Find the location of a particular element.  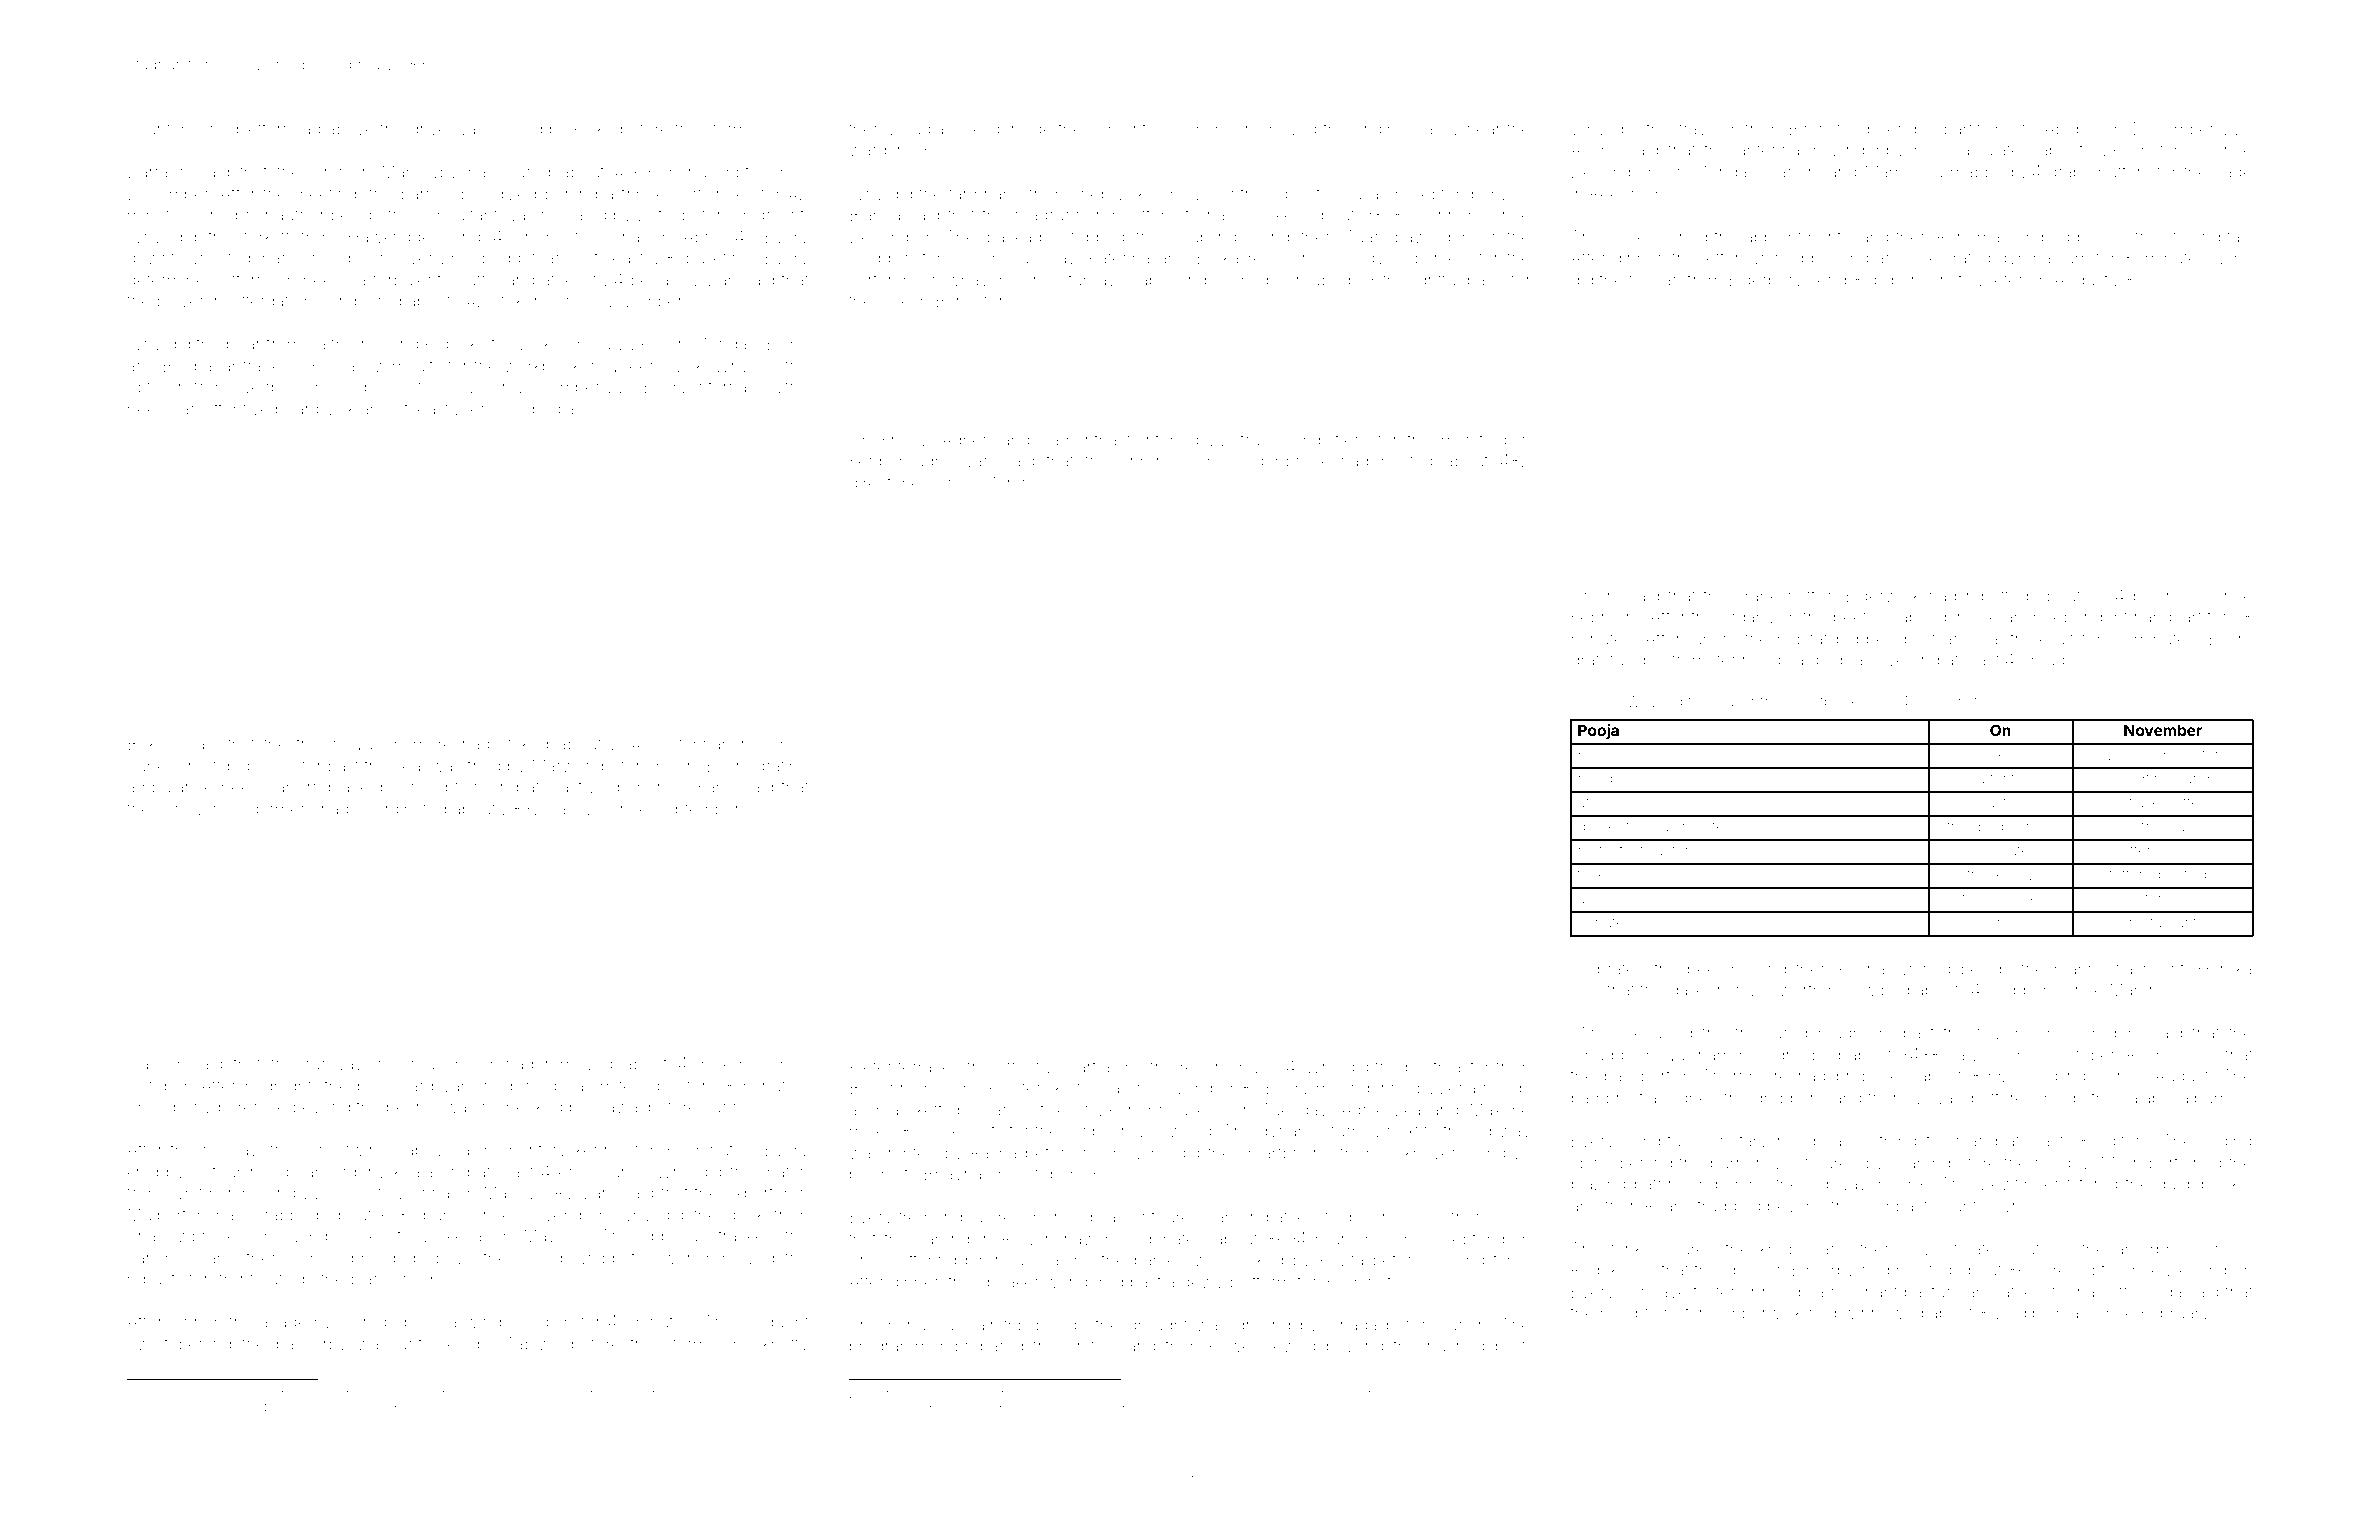

scythe is located at coordinates (783, 389).
